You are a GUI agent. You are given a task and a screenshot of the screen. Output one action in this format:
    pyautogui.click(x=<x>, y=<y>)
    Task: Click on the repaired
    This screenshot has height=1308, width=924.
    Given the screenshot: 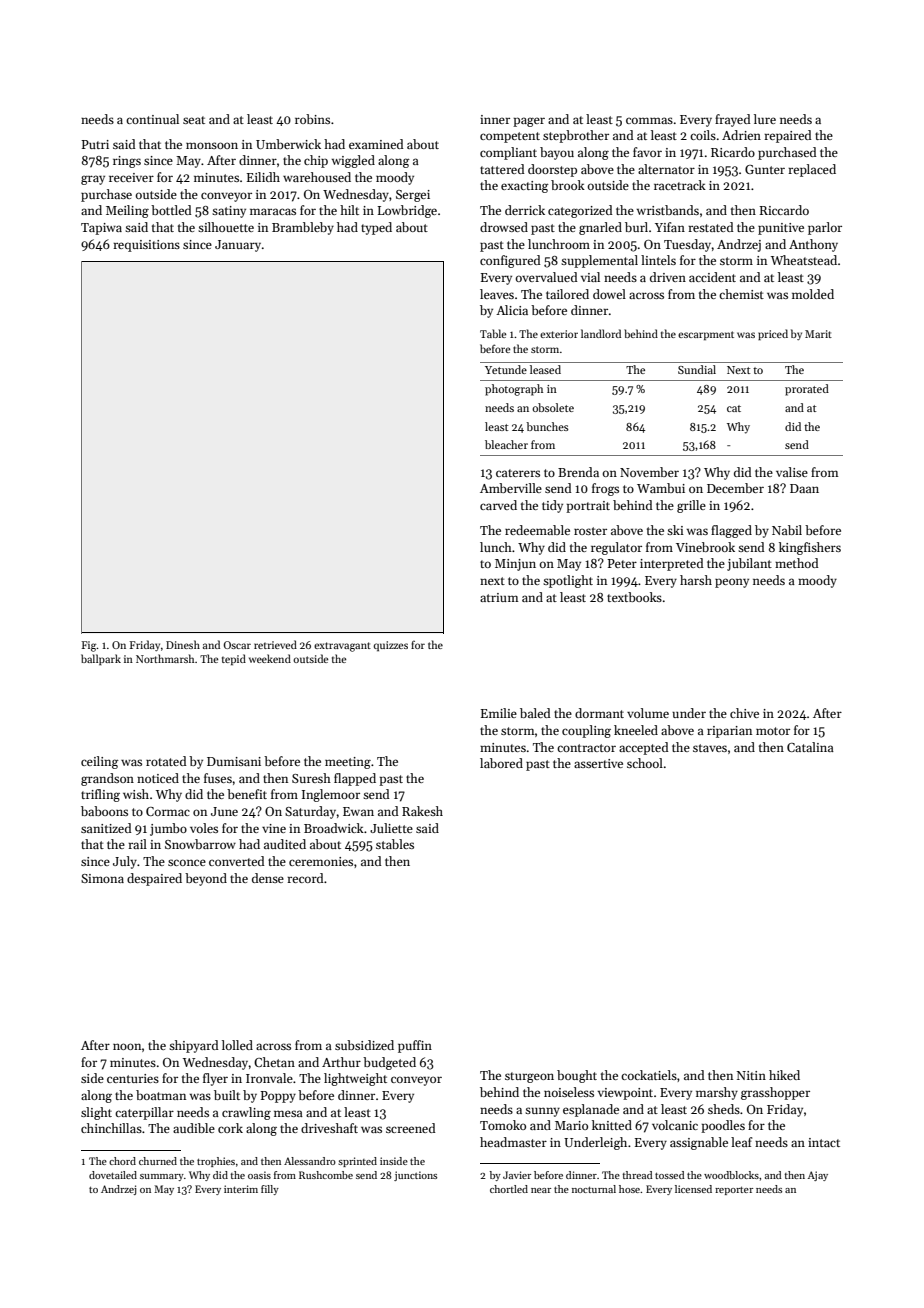 What is the action you would take?
    pyautogui.click(x=788, y=136)
